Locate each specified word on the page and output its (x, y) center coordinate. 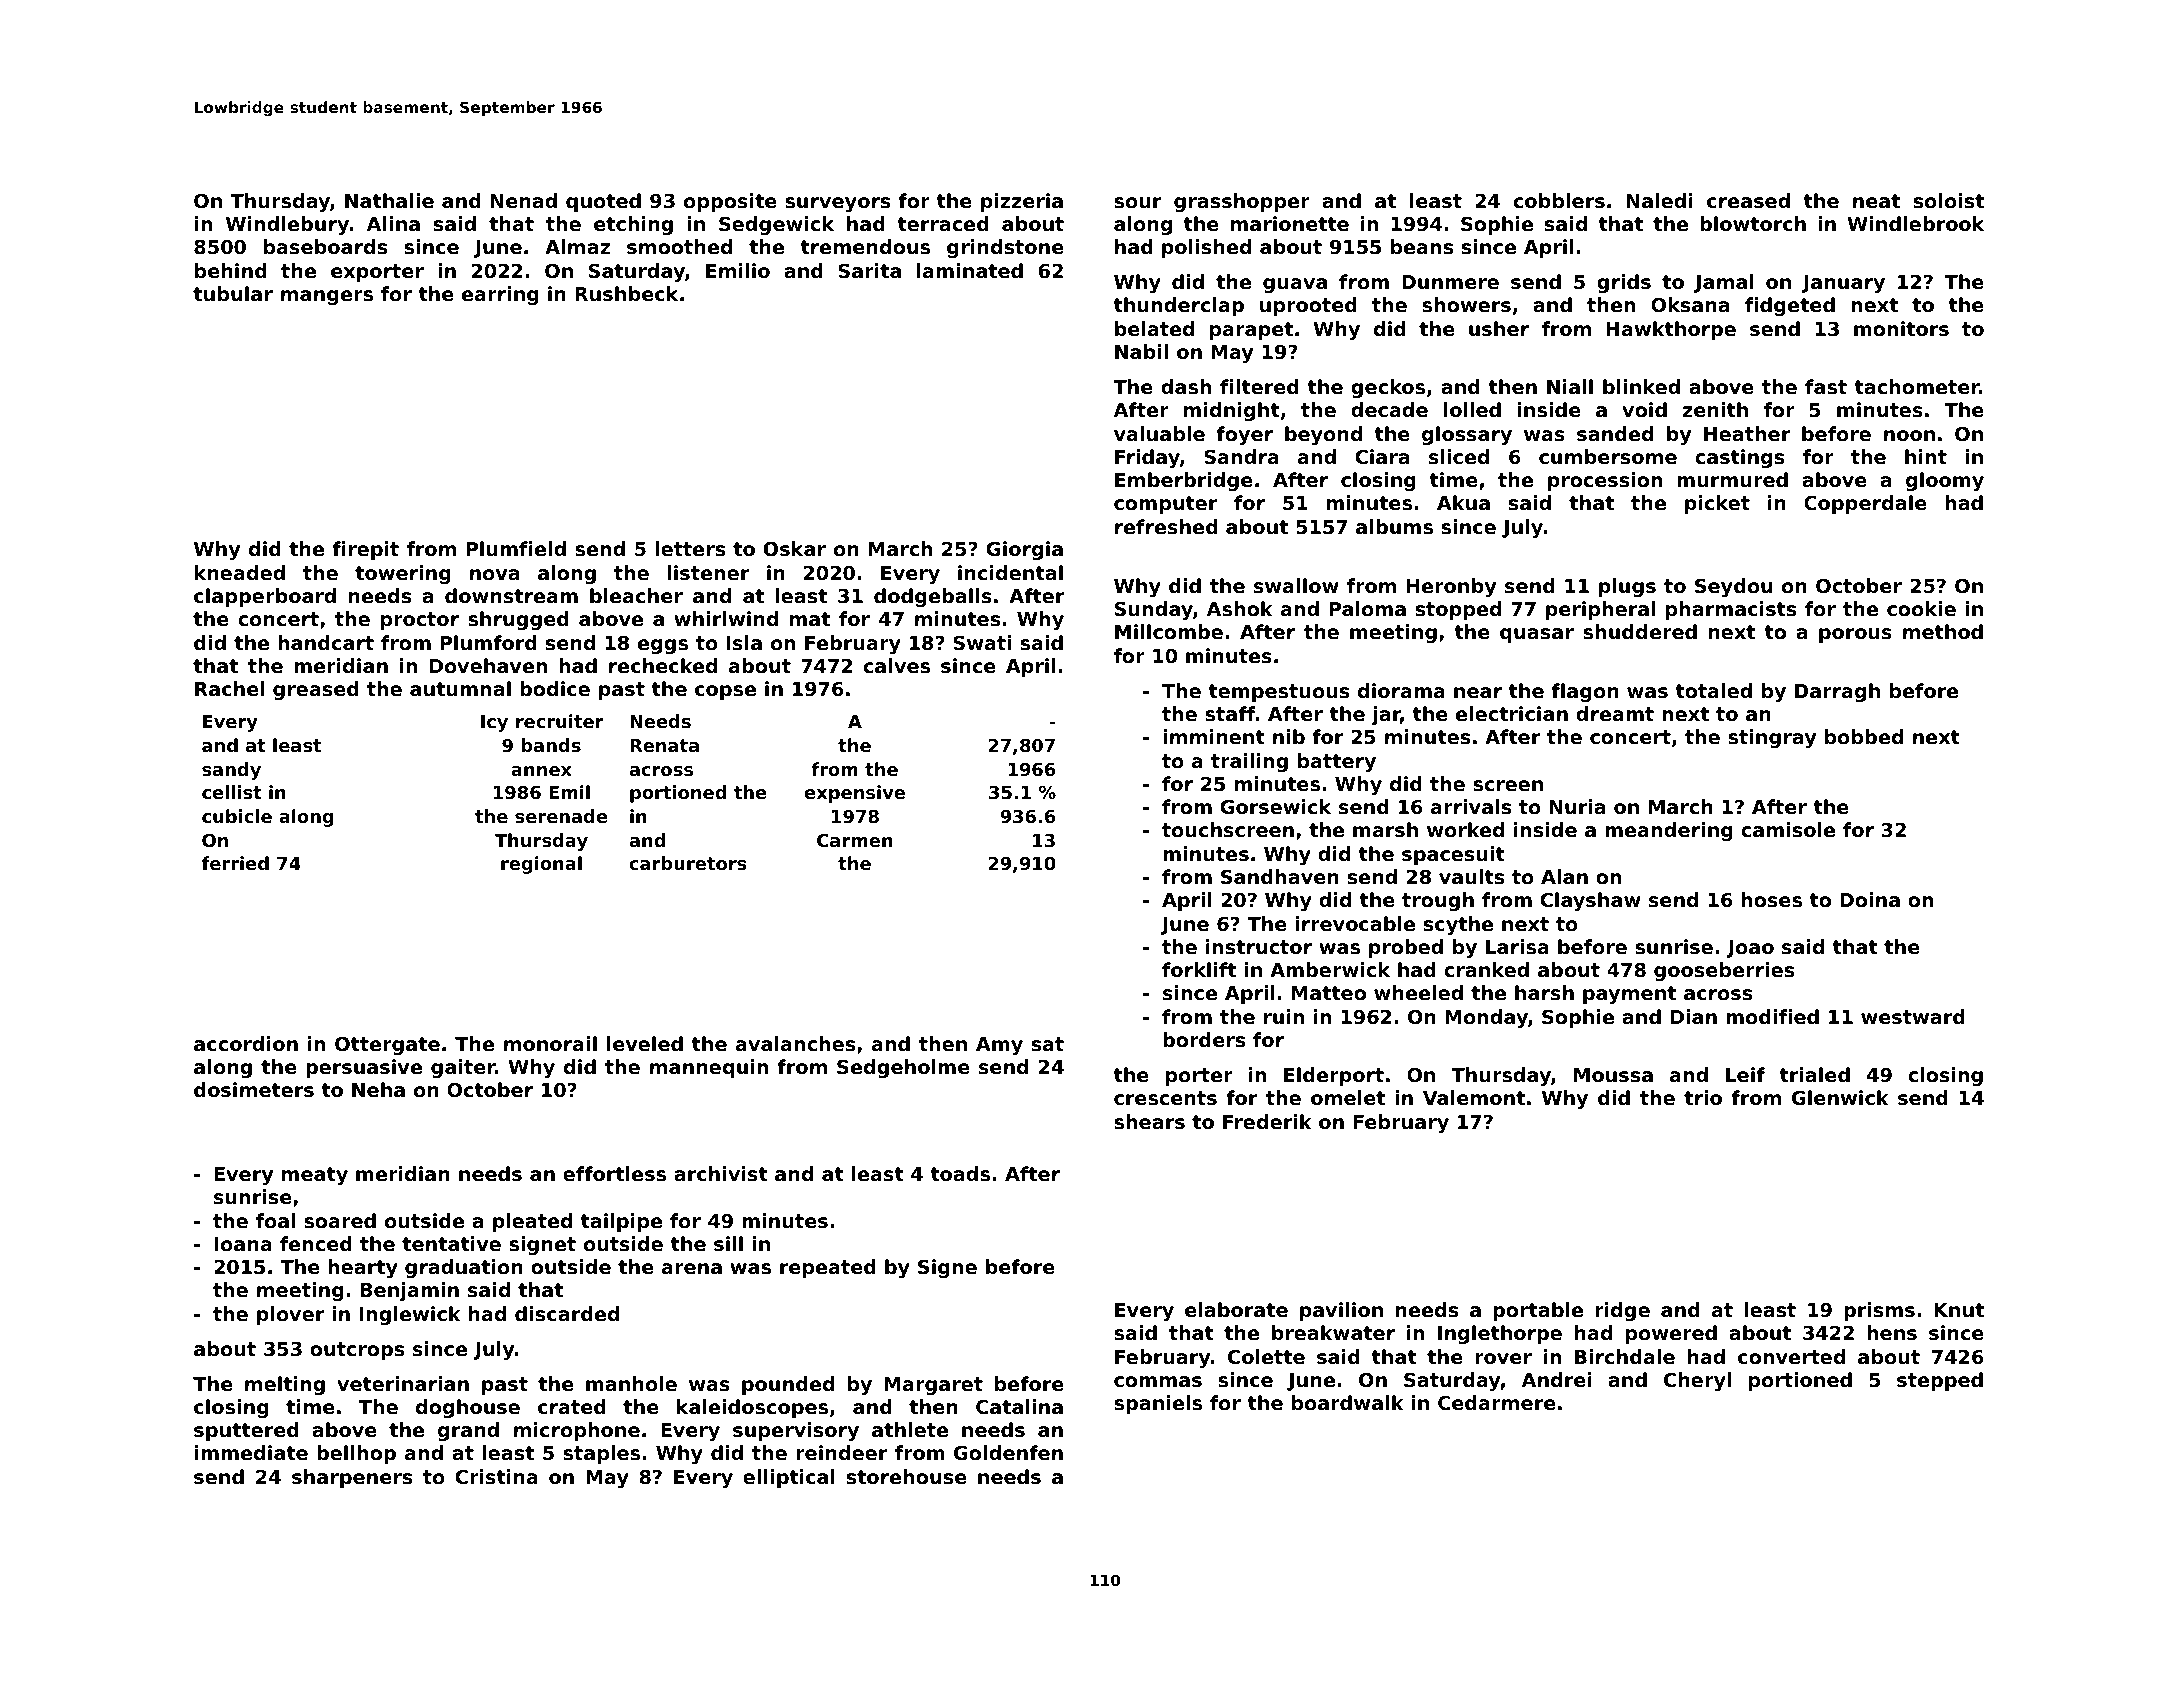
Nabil (1141, 351)
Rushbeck (626, 293)
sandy (231, 771)
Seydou (1733, 587)
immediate (251, 1452)
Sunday (1154, 610)
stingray (1772, 738)
